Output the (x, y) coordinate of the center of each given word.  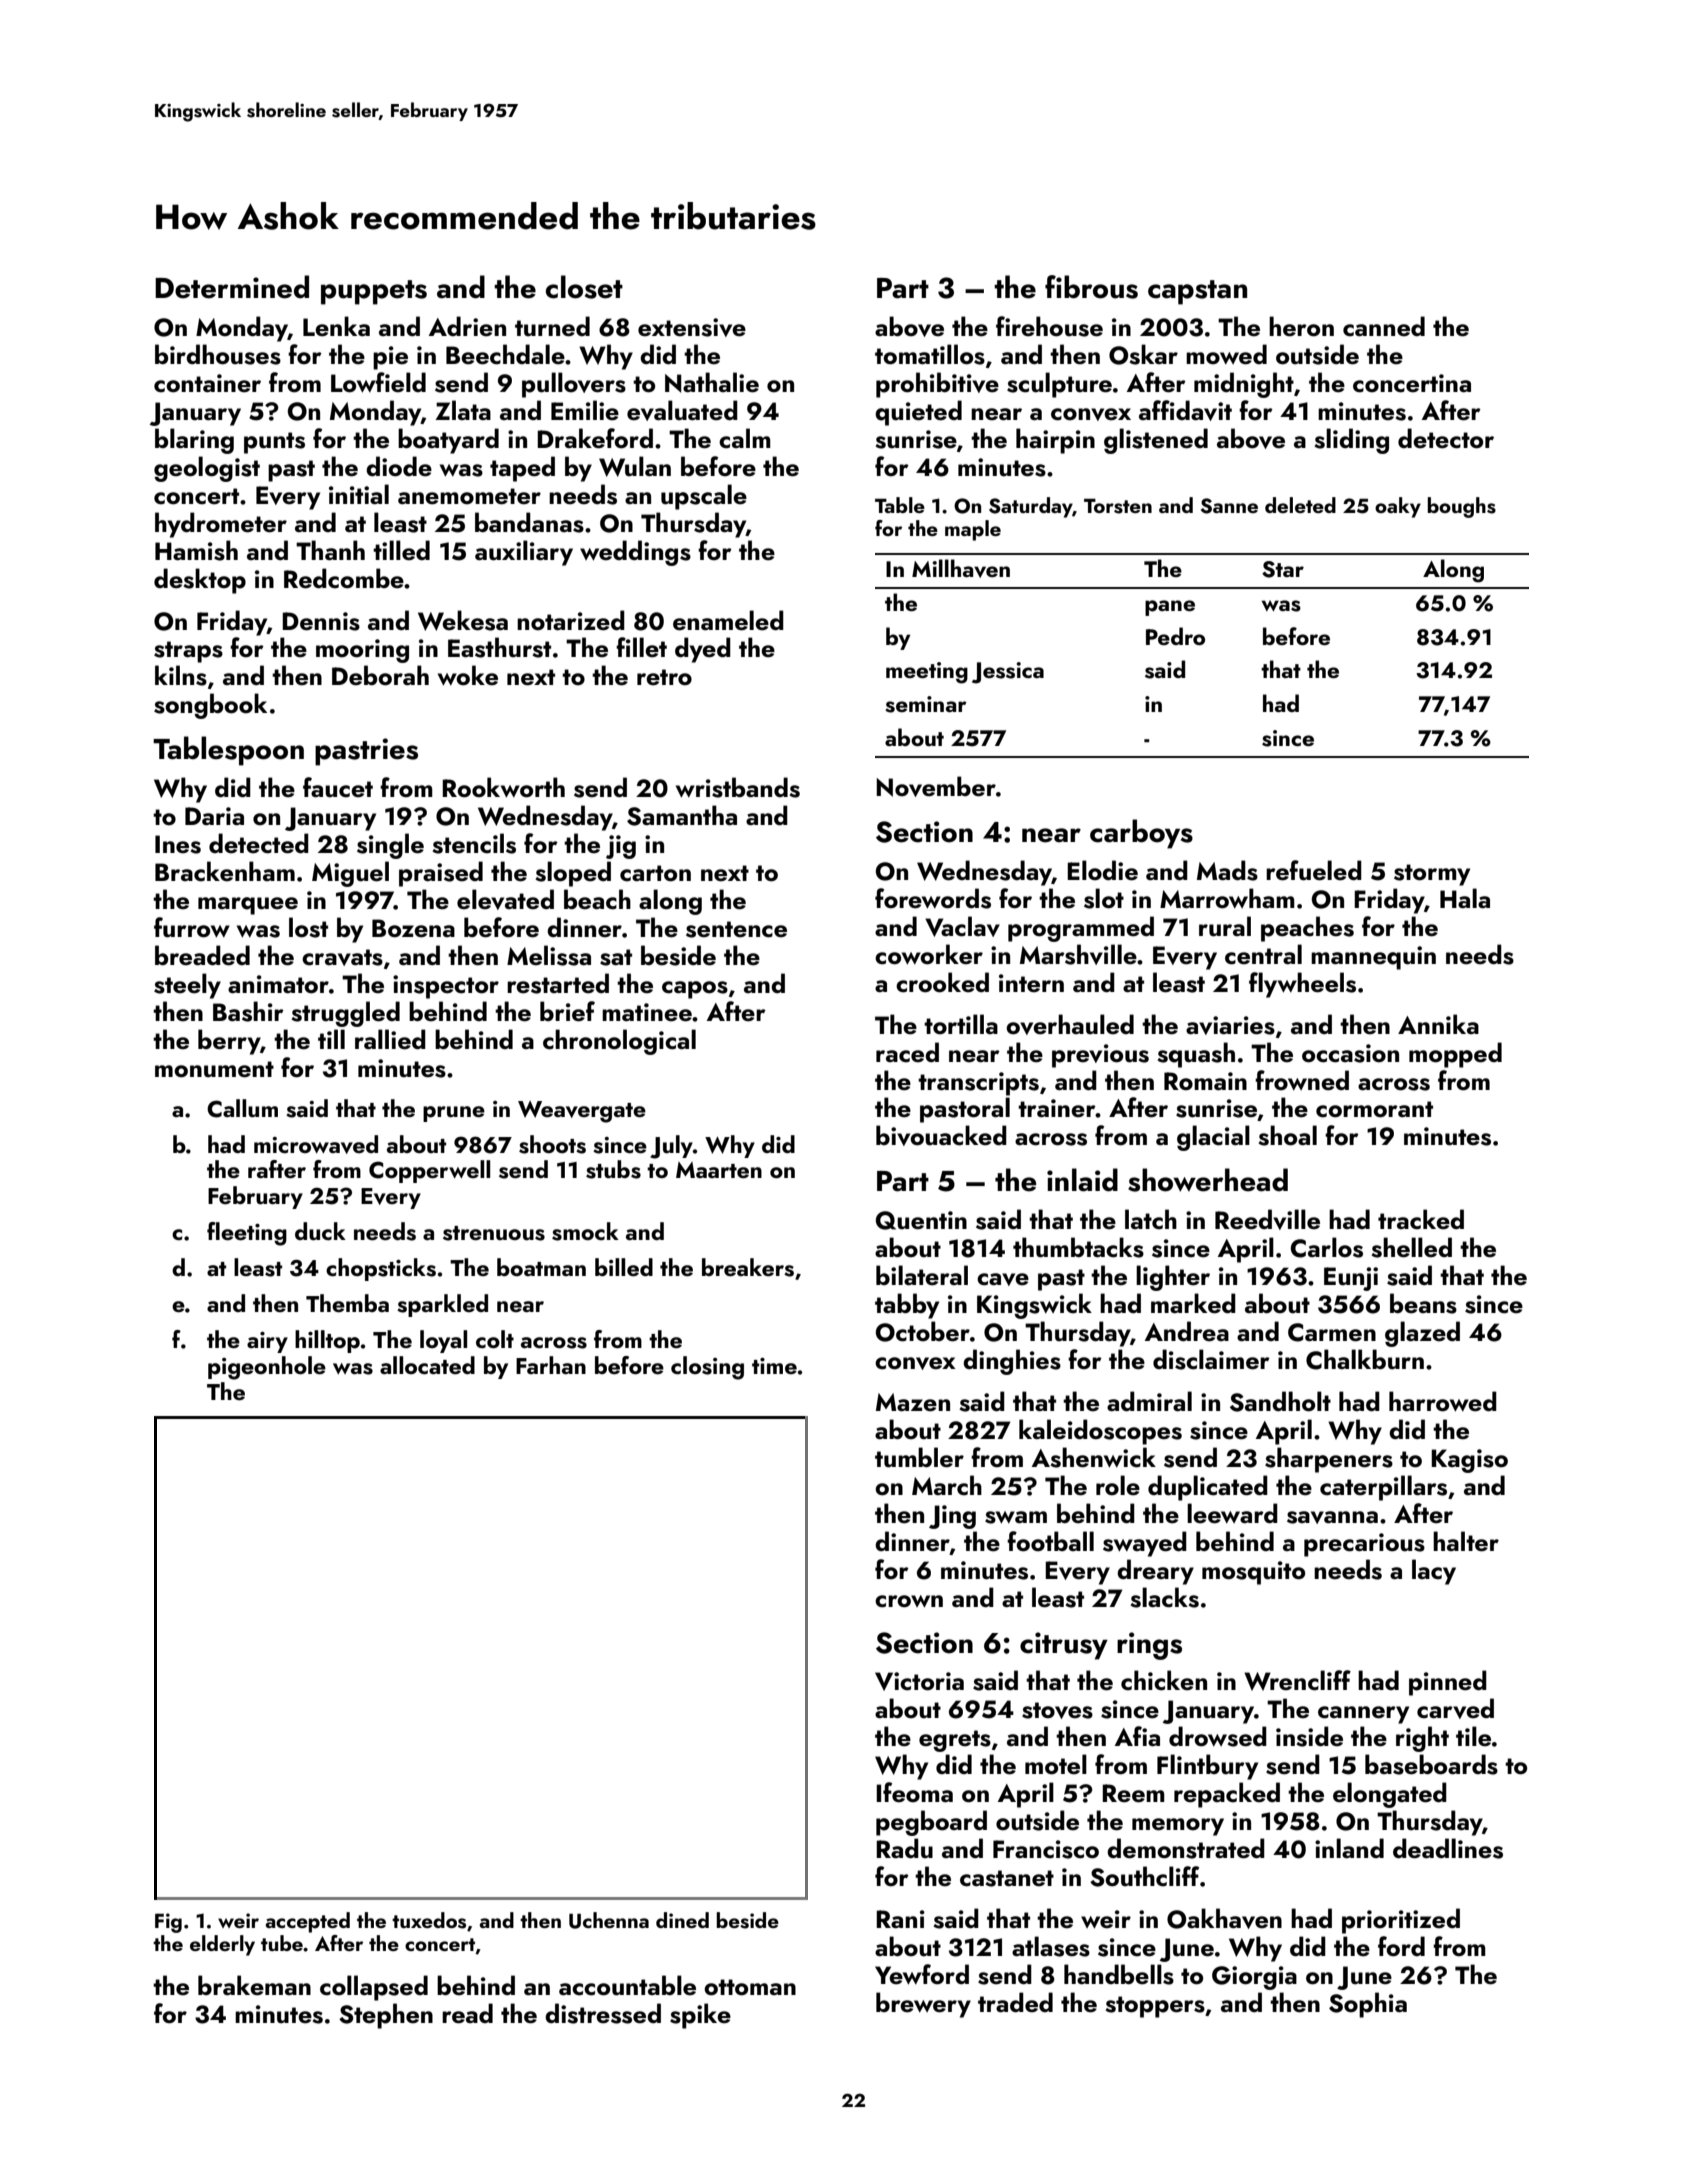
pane (1170, 608)
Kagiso (1469, 1461)
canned (1384, 326)
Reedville (1267, 1219)
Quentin (921, 1220)
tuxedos (429, 1920)
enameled (728, 620)
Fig (168, 1923)
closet (584, 287)
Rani (900, 1919)
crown (909, 1601)
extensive (692, 327)
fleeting (247, 1234)
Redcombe (344, 578)
